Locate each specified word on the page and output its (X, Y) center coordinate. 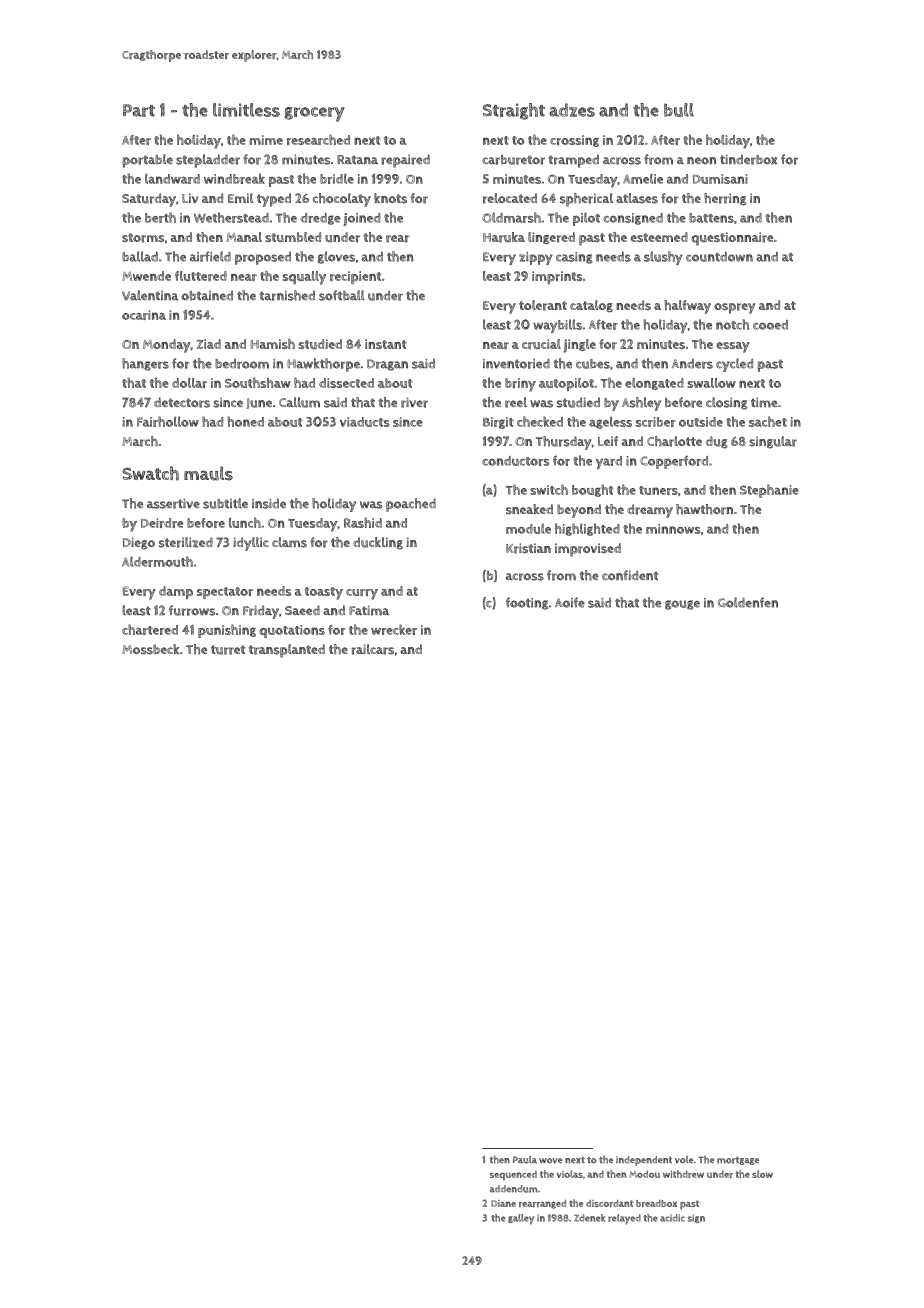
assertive (173, 503)
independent (644, 1161)
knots (390, 198)
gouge (682, 605)
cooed (770, 325)
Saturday (149, 200)
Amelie (643, 179)
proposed (263, 258)
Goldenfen (748, 602)
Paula (525, 1160)
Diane (503, 1203)
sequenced (513, 1176)
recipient (355, 277)
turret (228, 650)
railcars (372, 649)
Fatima (369, 610)
